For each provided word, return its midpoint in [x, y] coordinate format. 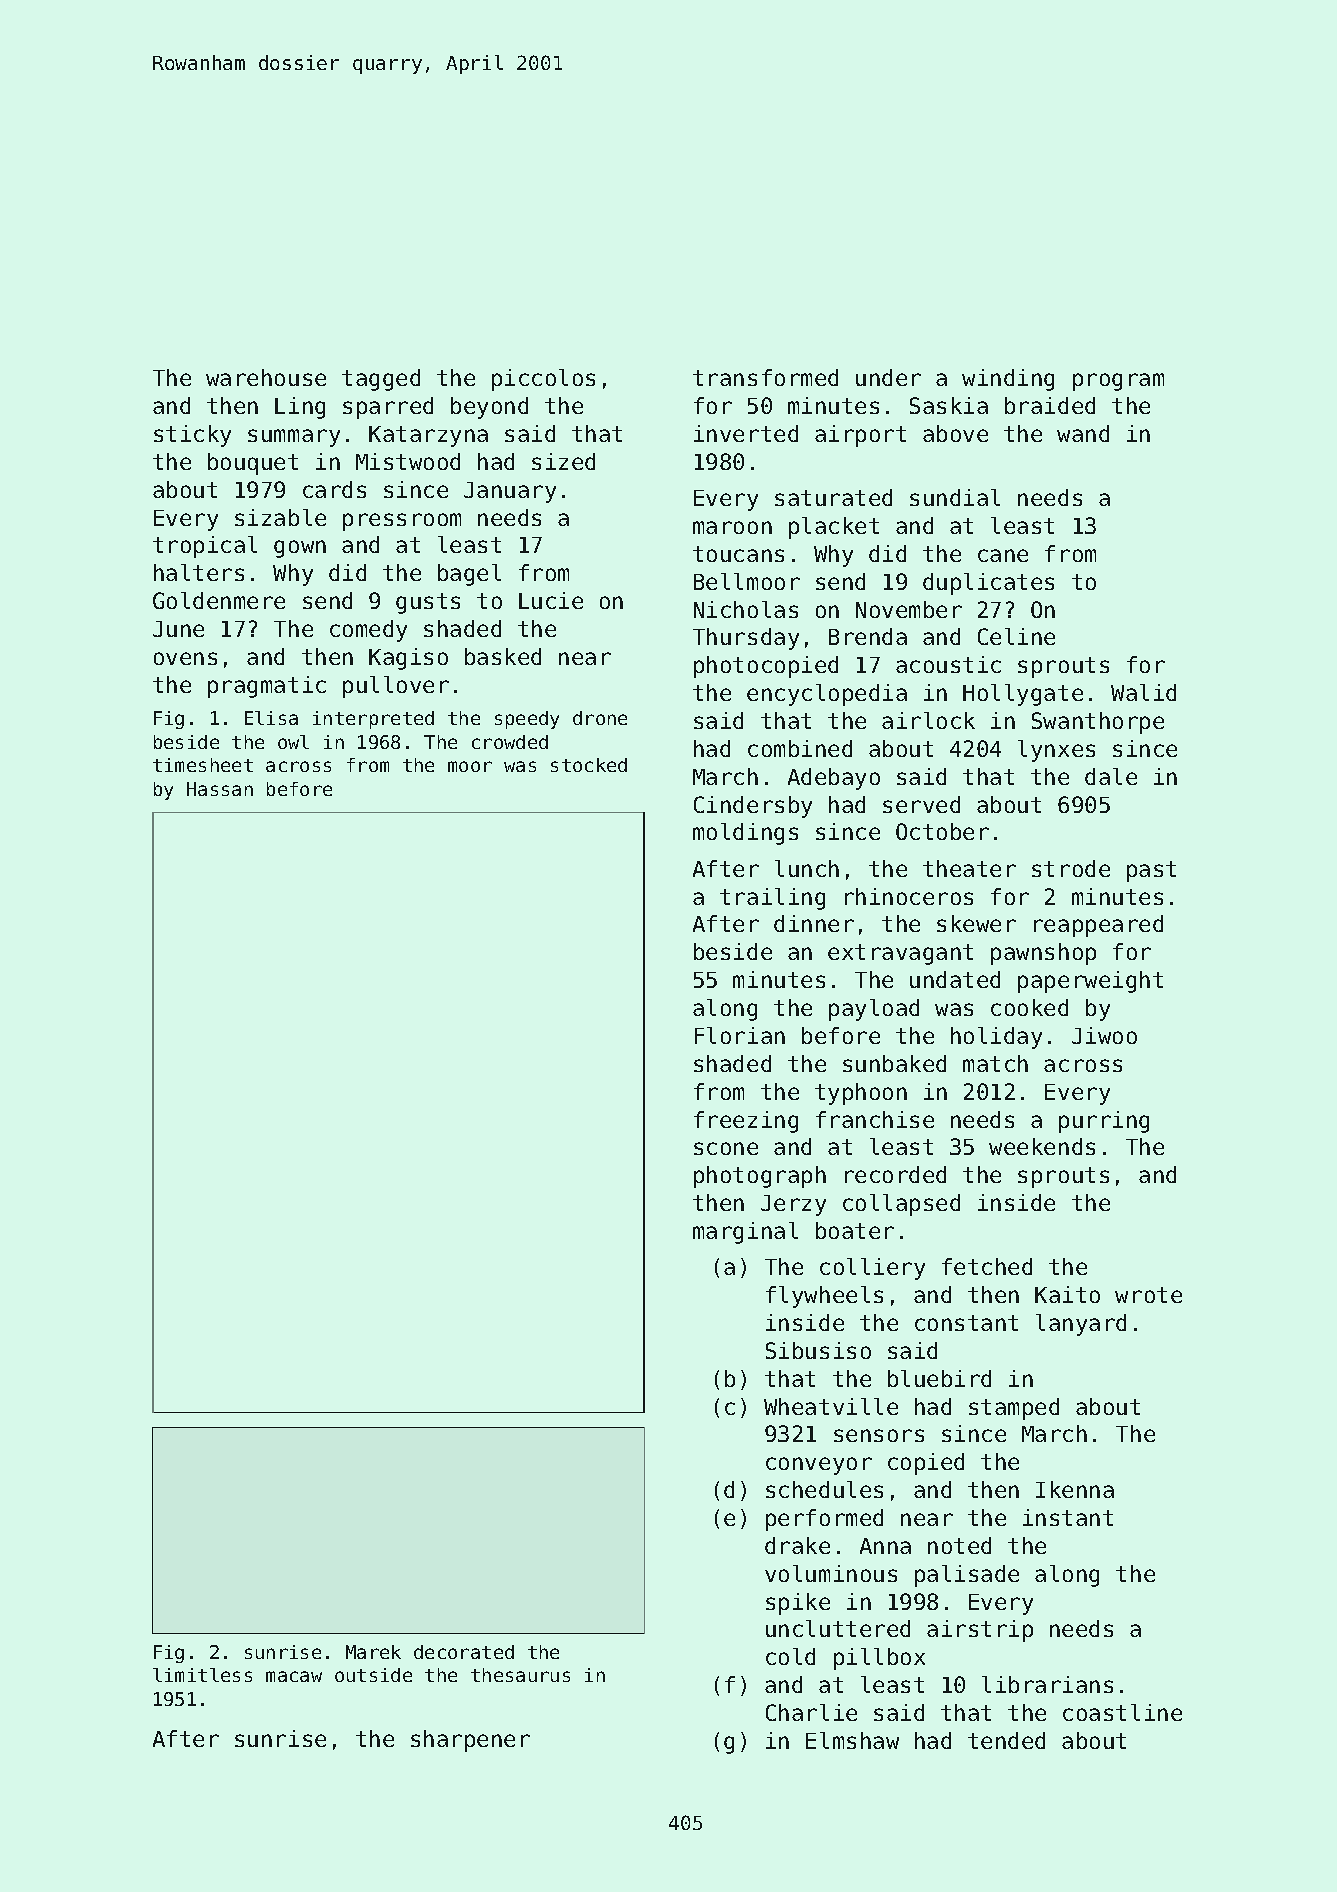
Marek [373, 1652]
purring [1104, 1122]
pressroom [402, 522]
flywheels [824, 1297]
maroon [732, 527]
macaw [294, 1676]
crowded [510, 742]
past [1151, 871]
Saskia [949, 405]
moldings [745, 834]
